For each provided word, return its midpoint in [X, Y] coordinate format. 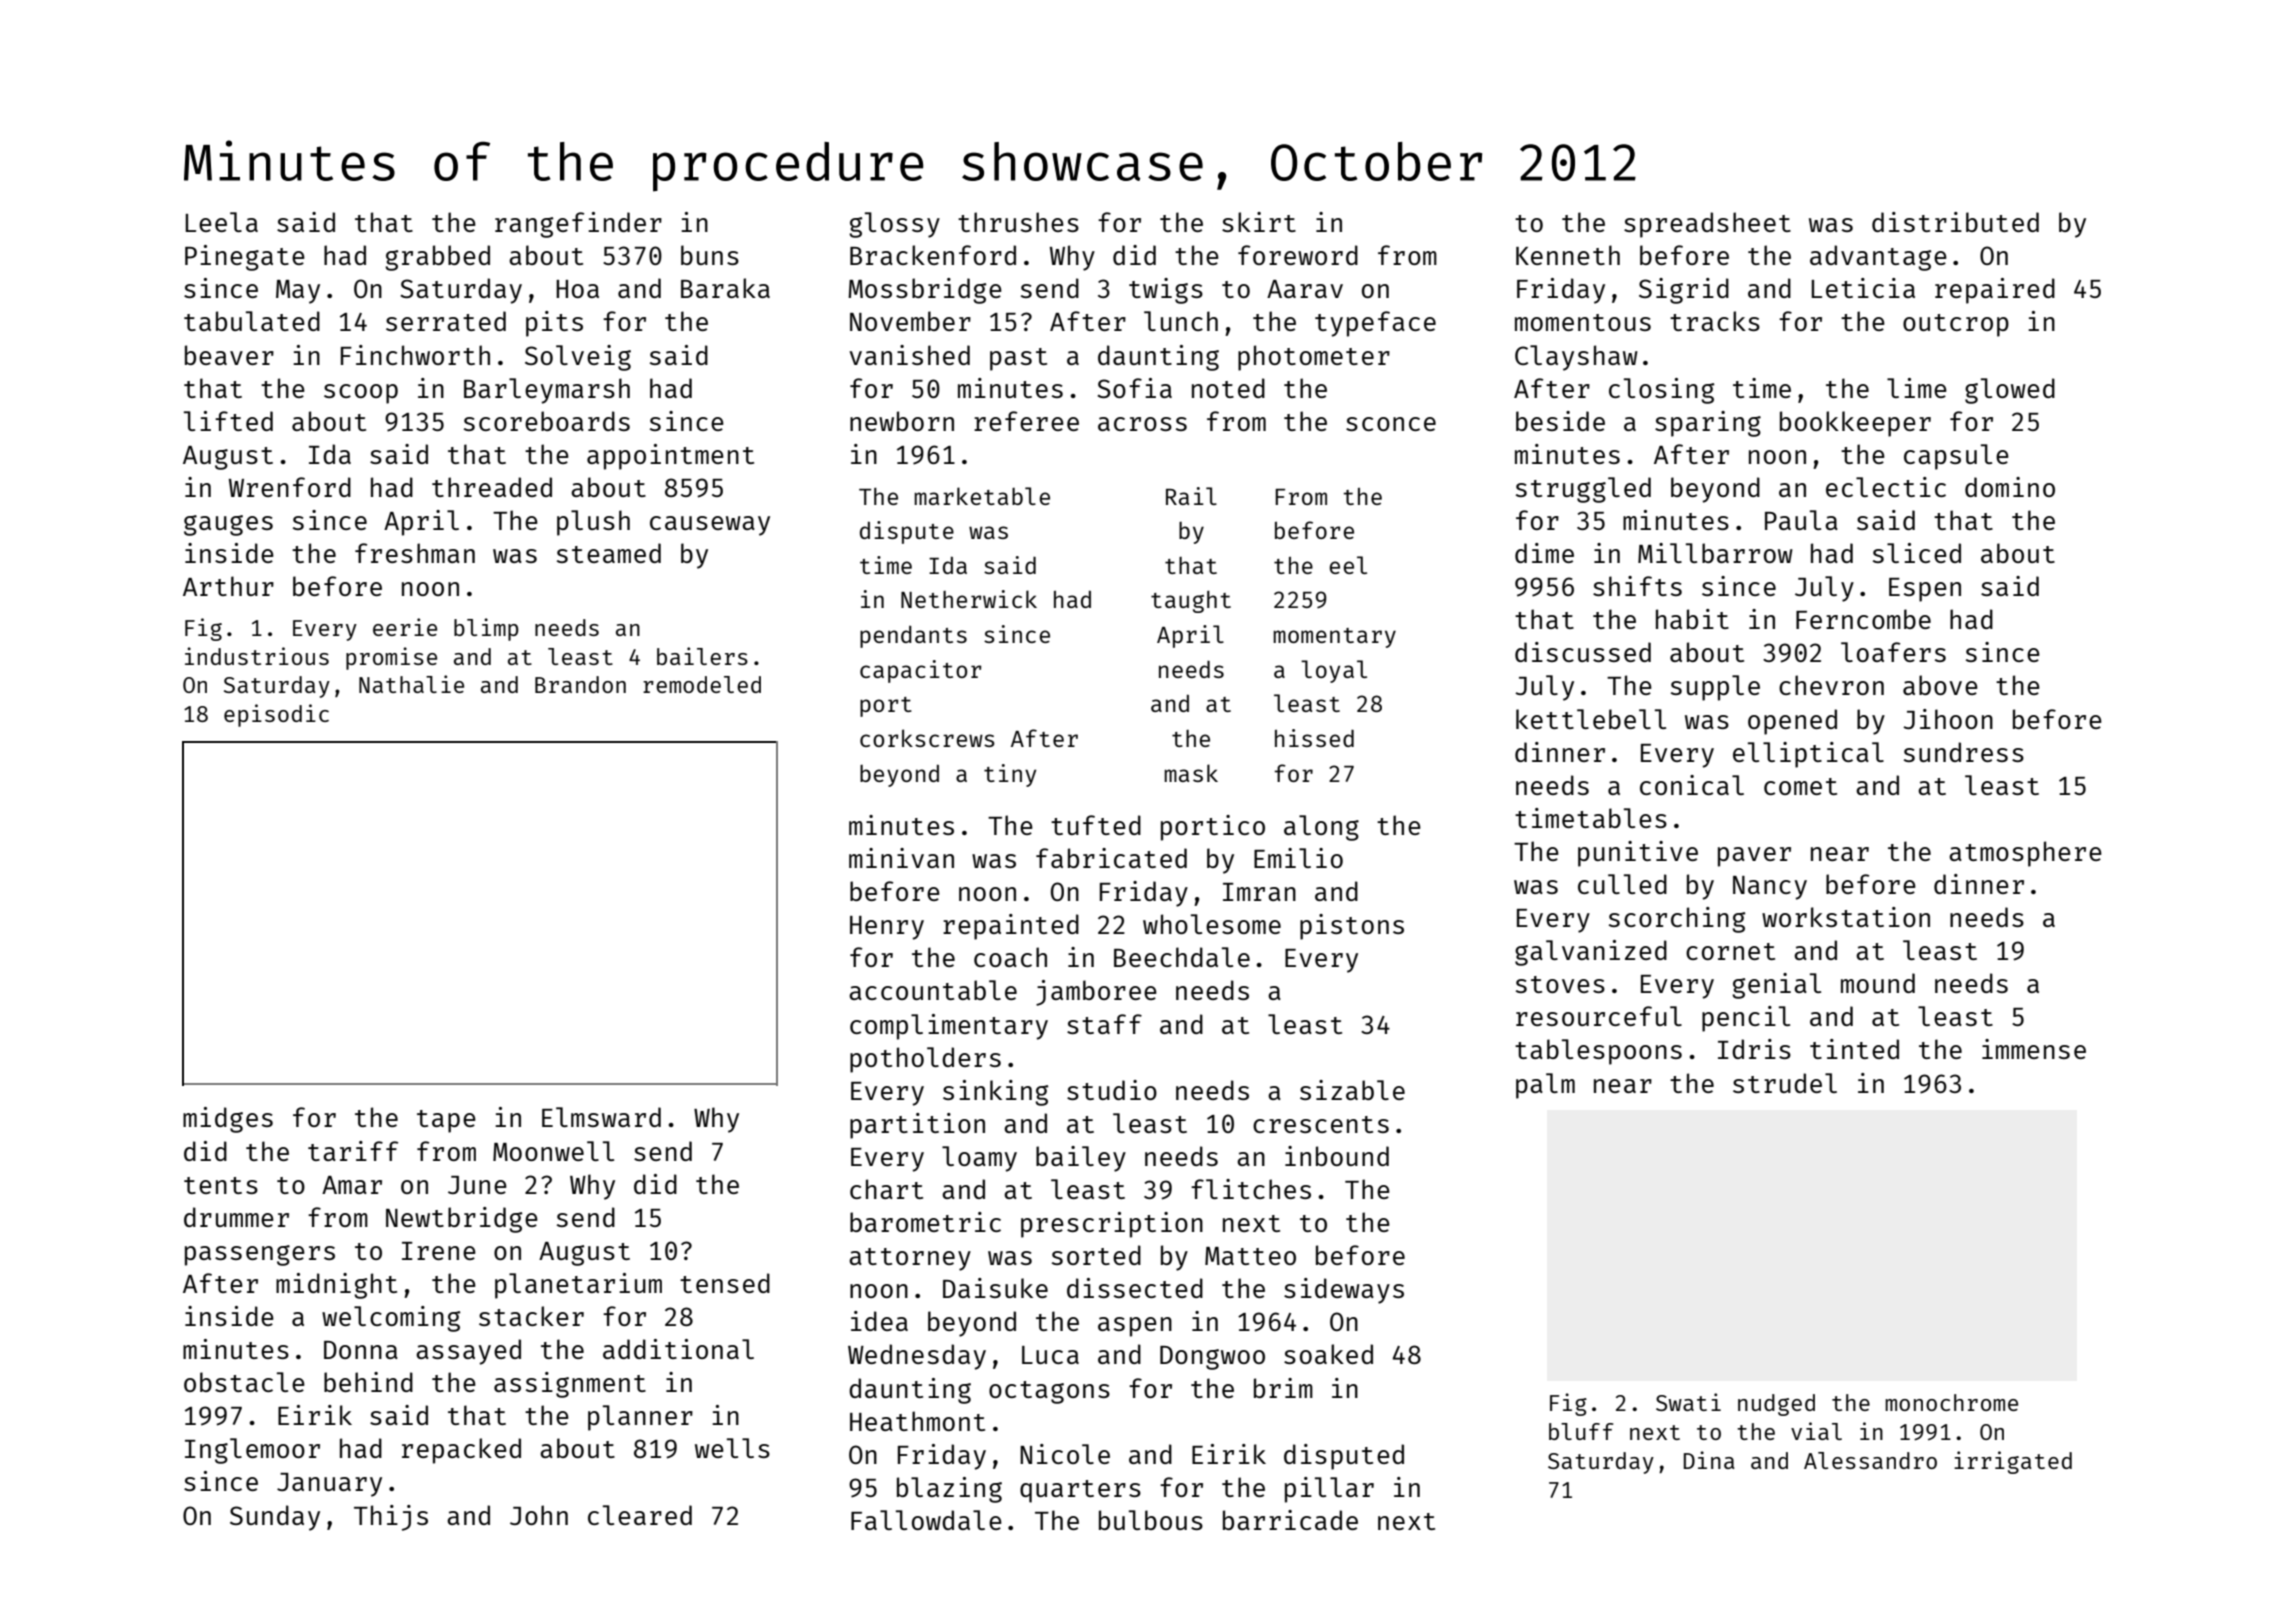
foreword [1298, 255]
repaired [1995, 291]
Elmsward [601, 1117]
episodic [276, 715]
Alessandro [1870, 1460]
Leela [221, 222]
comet [1800, 786]
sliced [1917, 553]
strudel [1785, 1083]
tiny [1010, 775]
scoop [361, 394]
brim [1283, 1388]
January [329, 1485]
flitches [1251, 1189]
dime [1544, 553]
